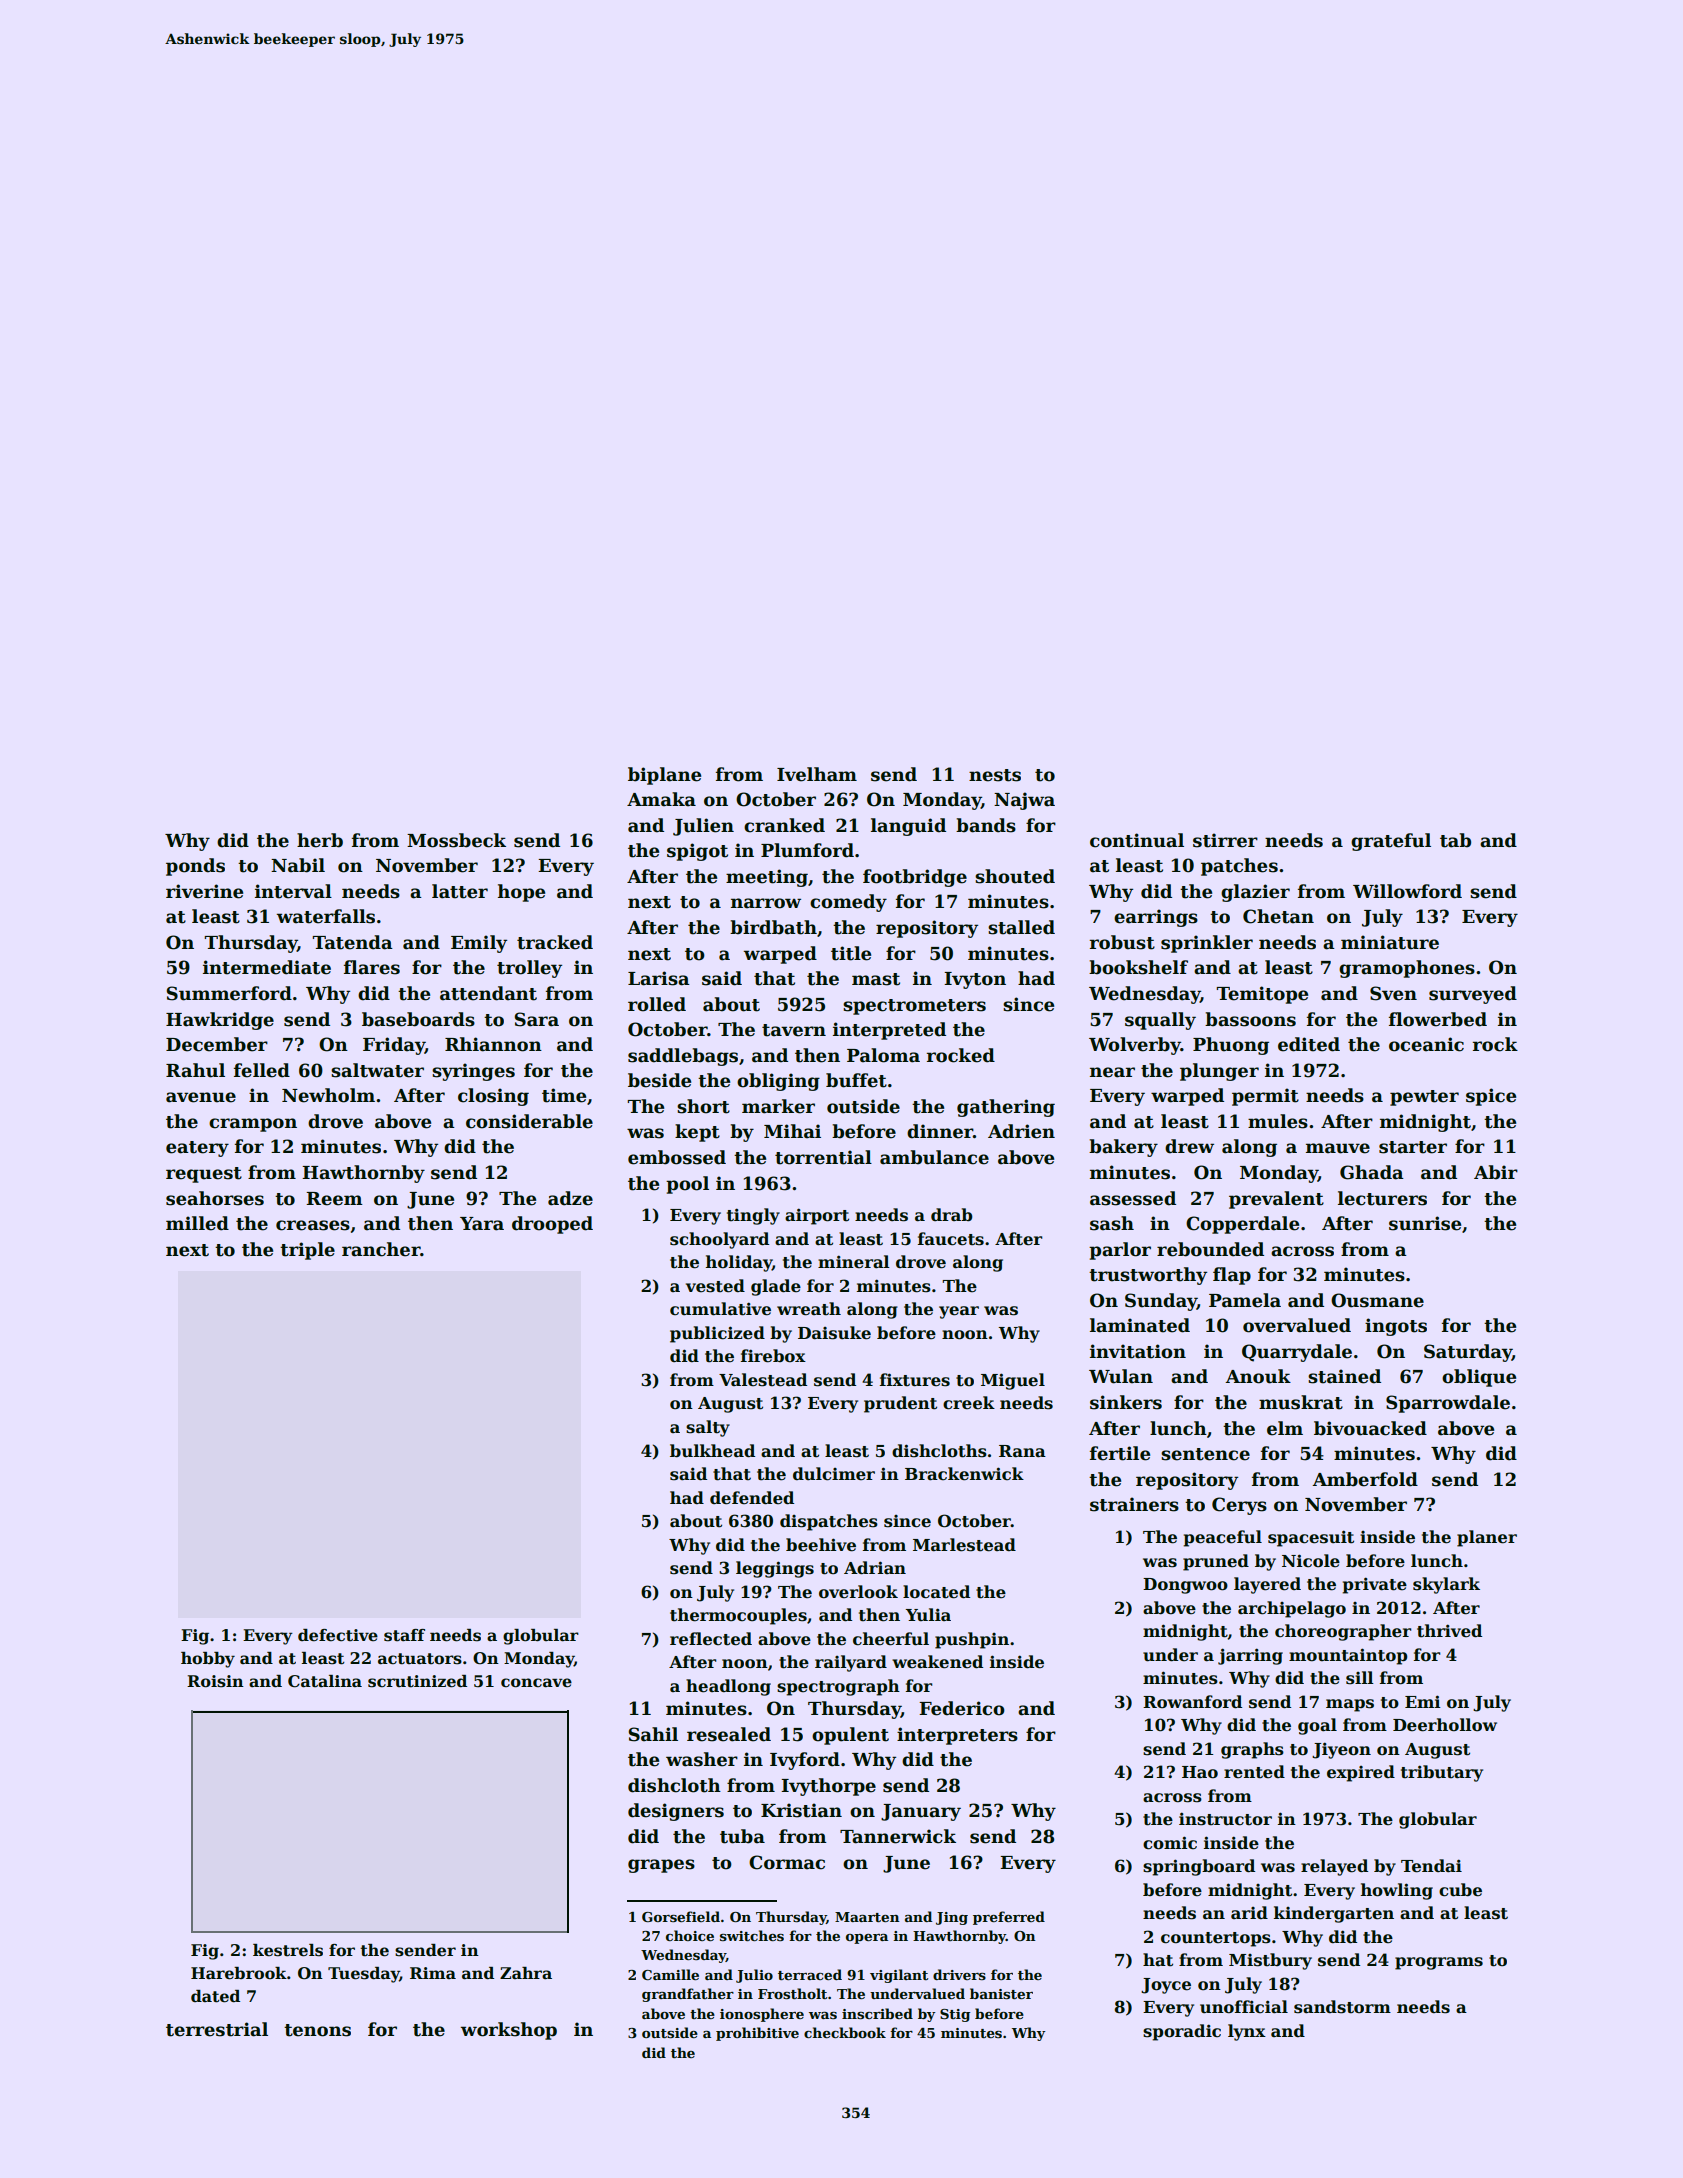  Describe the element at coordinates (372, 967) in the screenshot. I see `flares` at that location.
